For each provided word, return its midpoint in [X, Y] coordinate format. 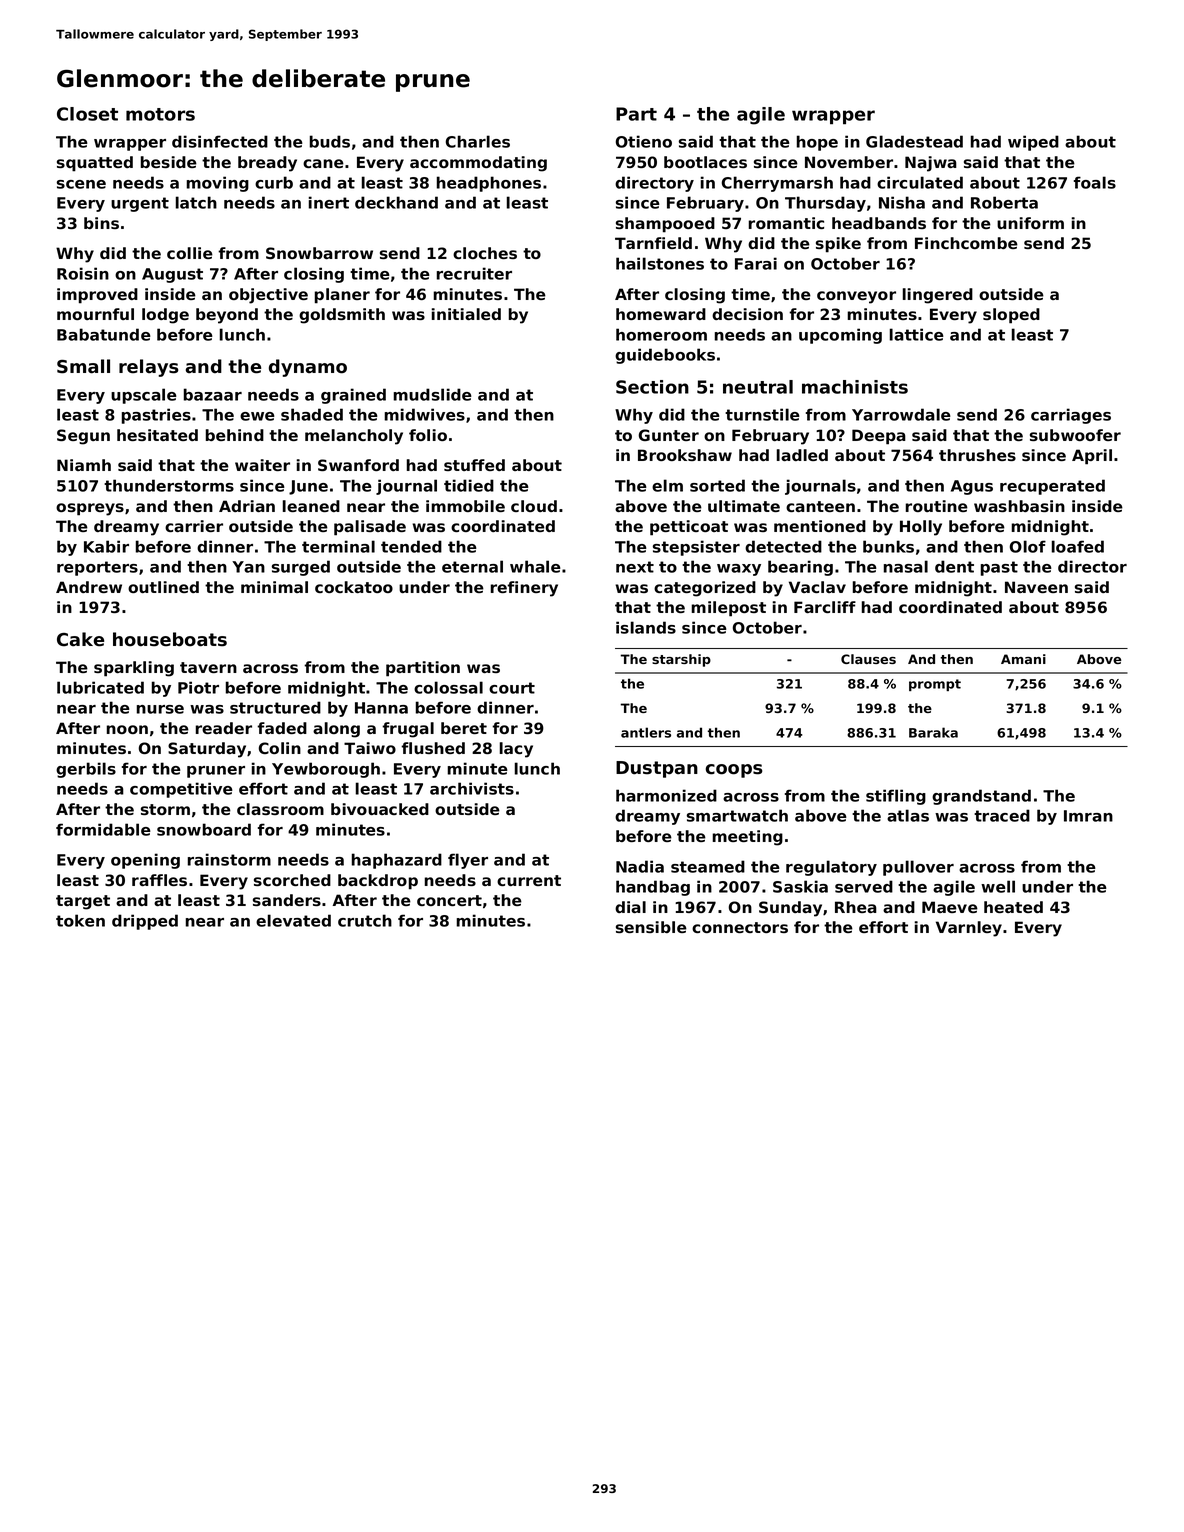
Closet [87, 114]
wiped [1033, 143]
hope [817, 143]
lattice [917, 334]
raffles [159, 880]
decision [747, 314]
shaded [312, 414]
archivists [472, 788]
